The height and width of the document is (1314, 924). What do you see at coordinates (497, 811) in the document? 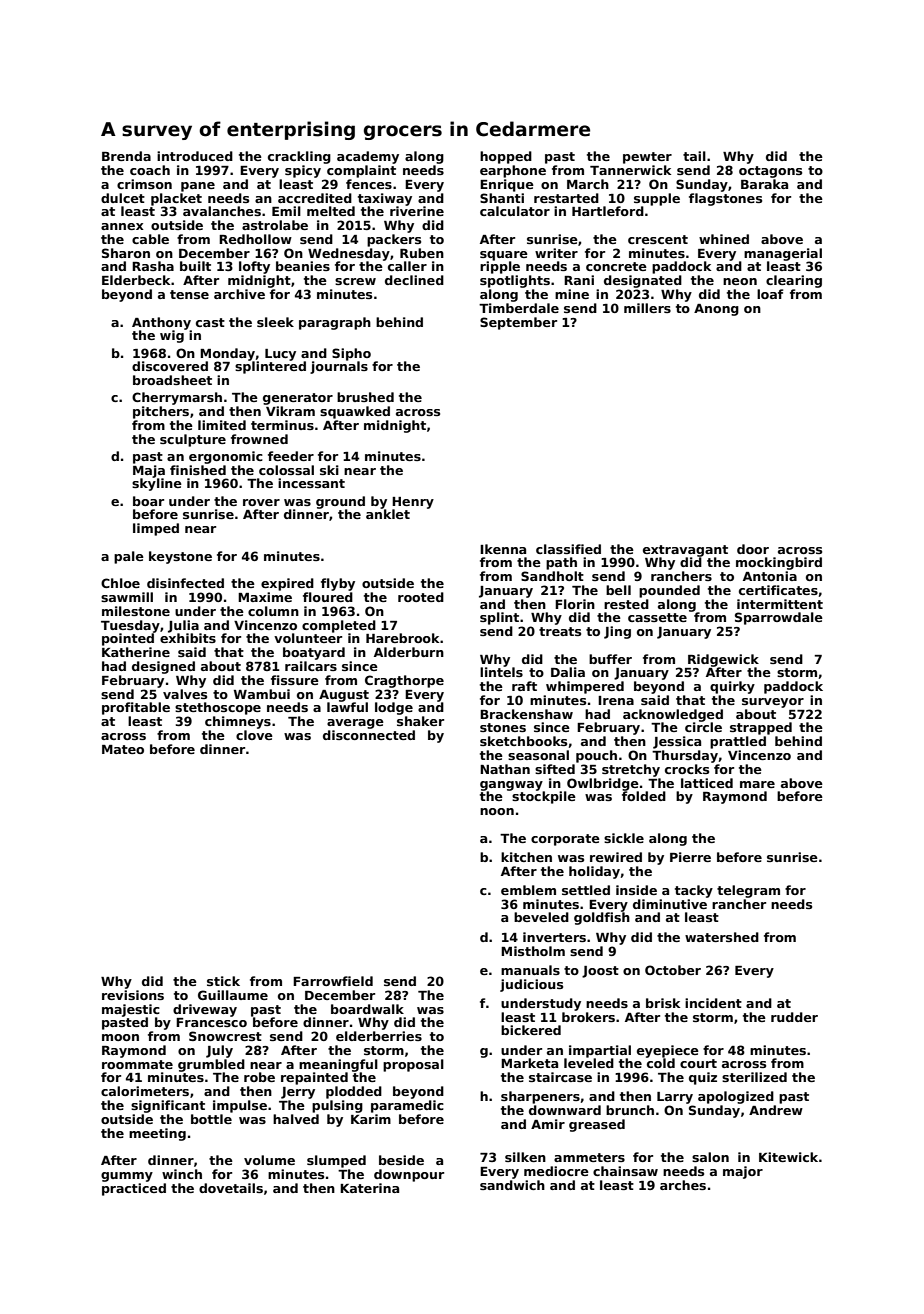
I see `noon` at bounding box center [497, 811].
